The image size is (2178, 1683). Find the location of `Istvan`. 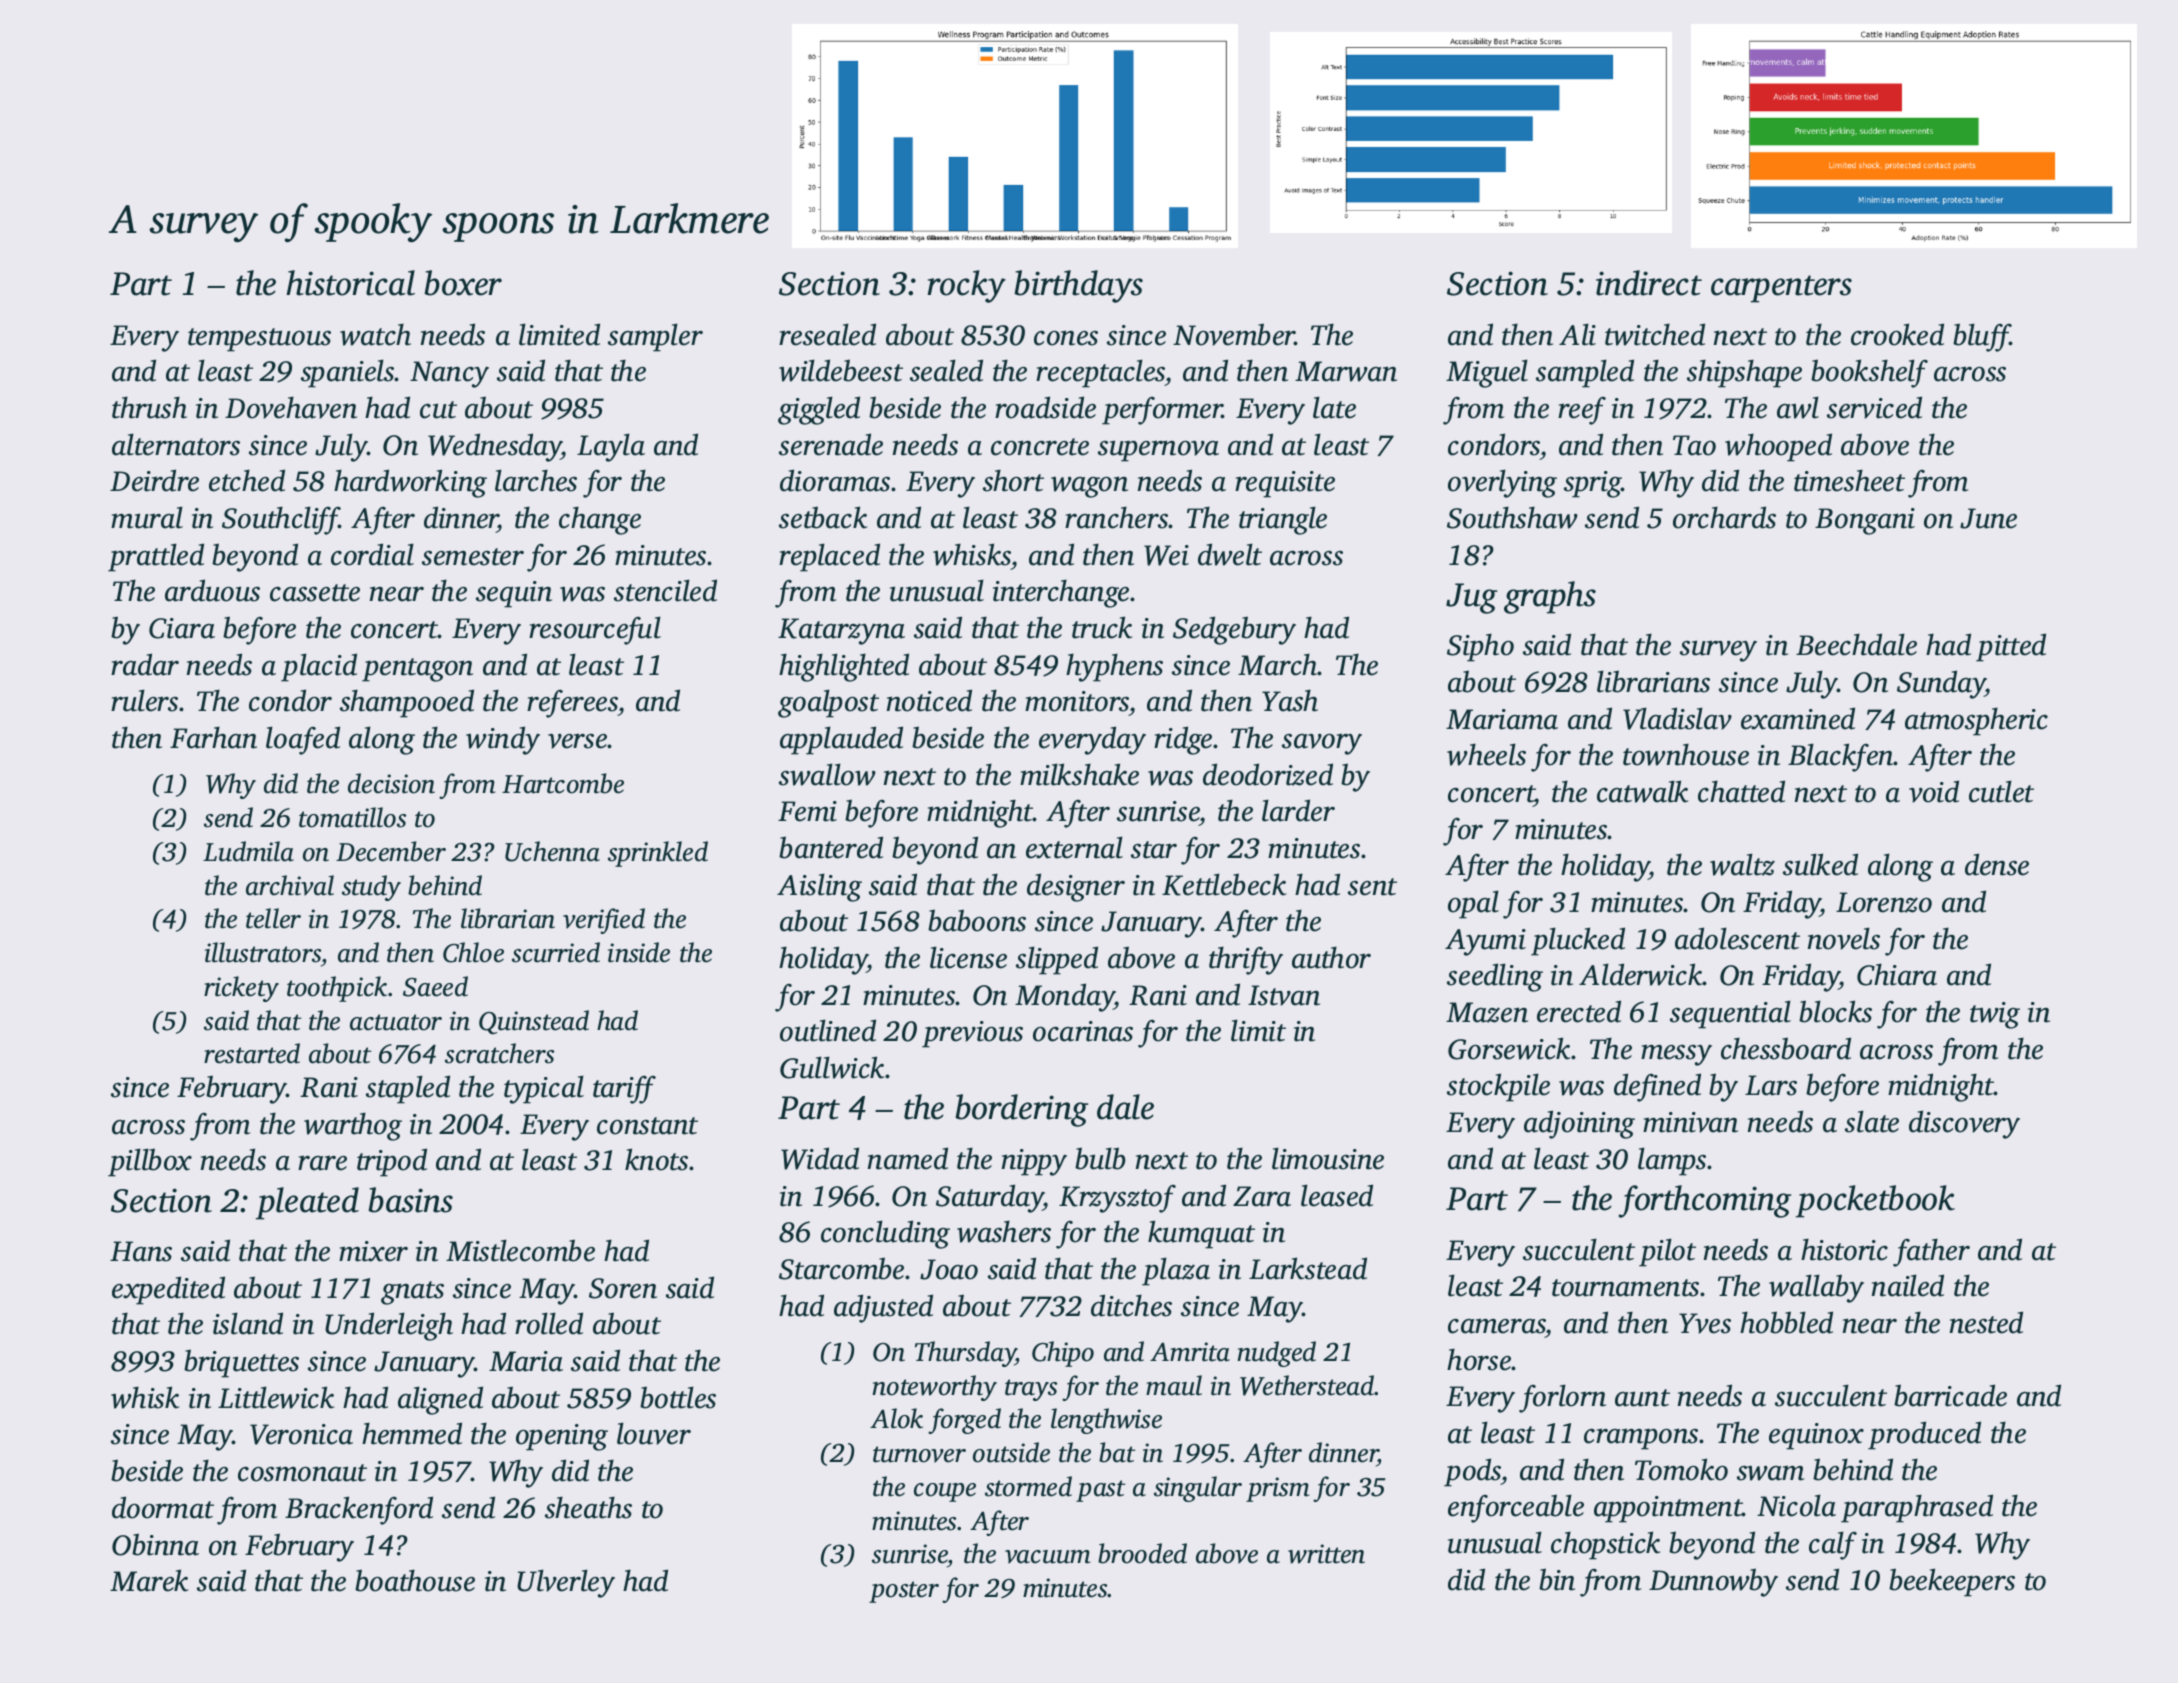

Istvan is located at coordinates (1284, 995).
